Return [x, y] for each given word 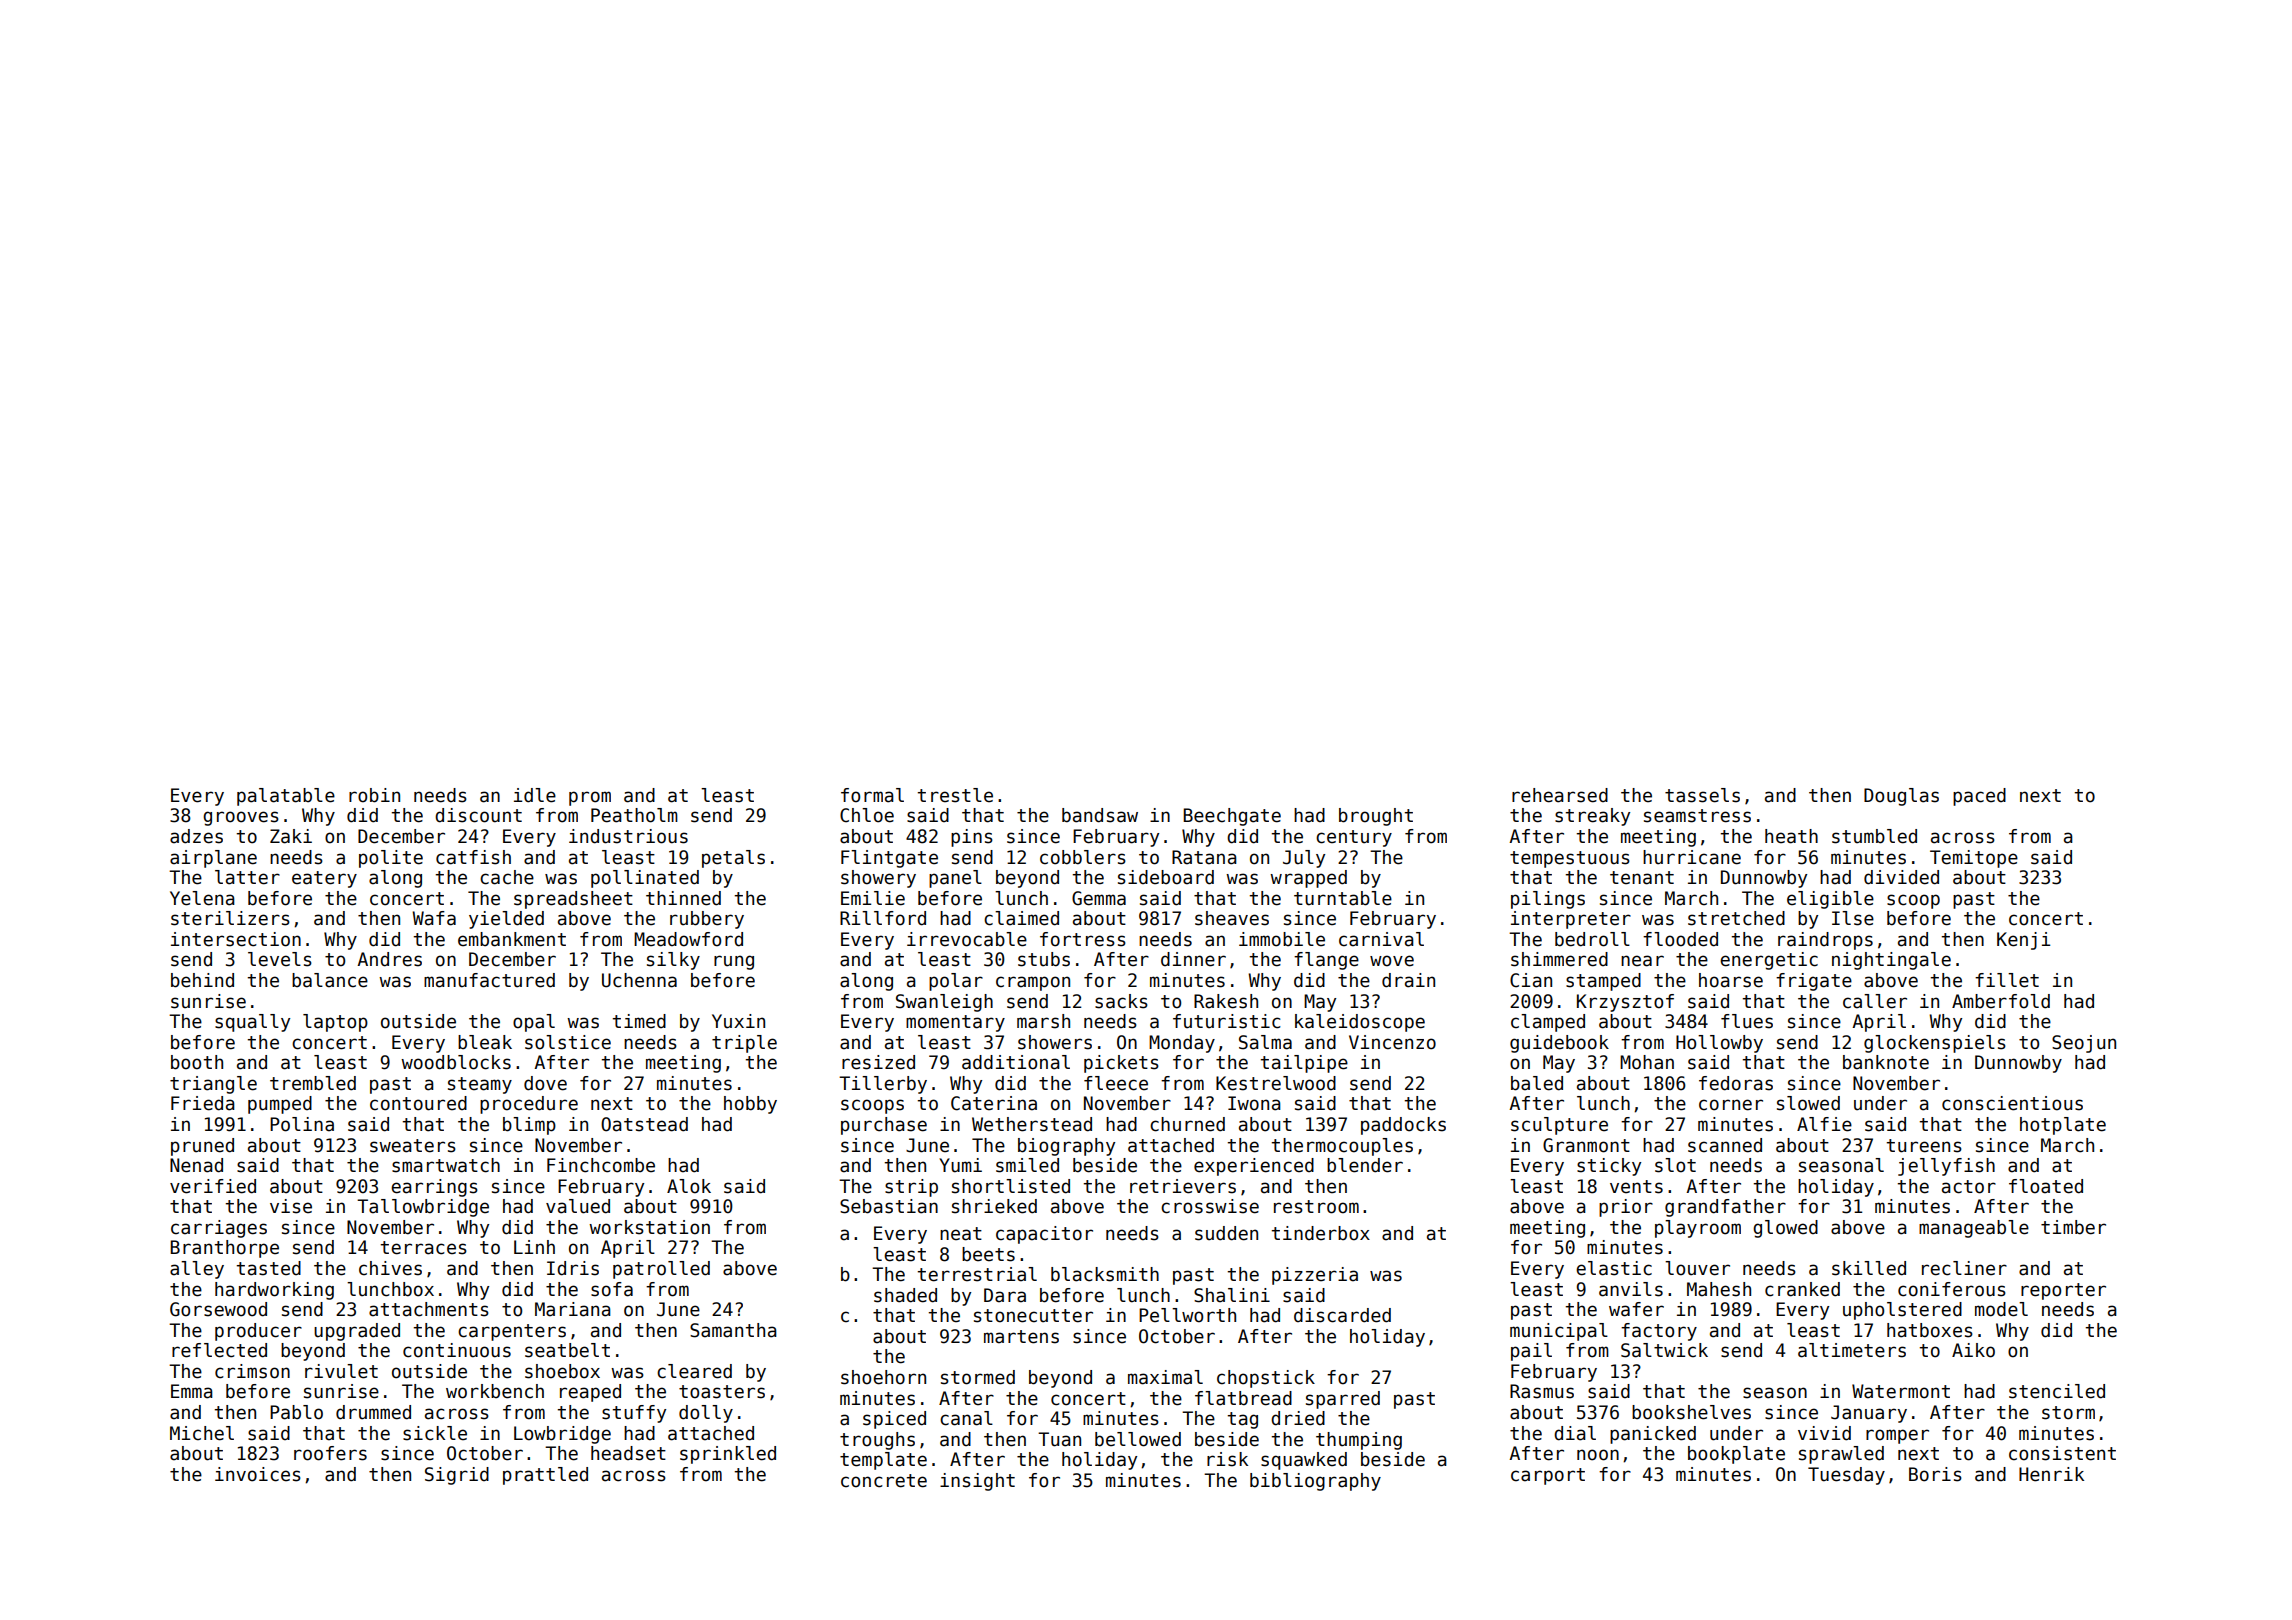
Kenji [2023, 941]
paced [1979, 797]
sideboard [1166, 877]
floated [2046, 1186]
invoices [258, 1474]
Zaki [291, 836]
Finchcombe [601, 1165]
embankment [512, 939]
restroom [1316, 1207]
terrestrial [977, 1274]
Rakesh [1226, 1001]
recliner [1964, 1268]
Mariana [573, 1309]
